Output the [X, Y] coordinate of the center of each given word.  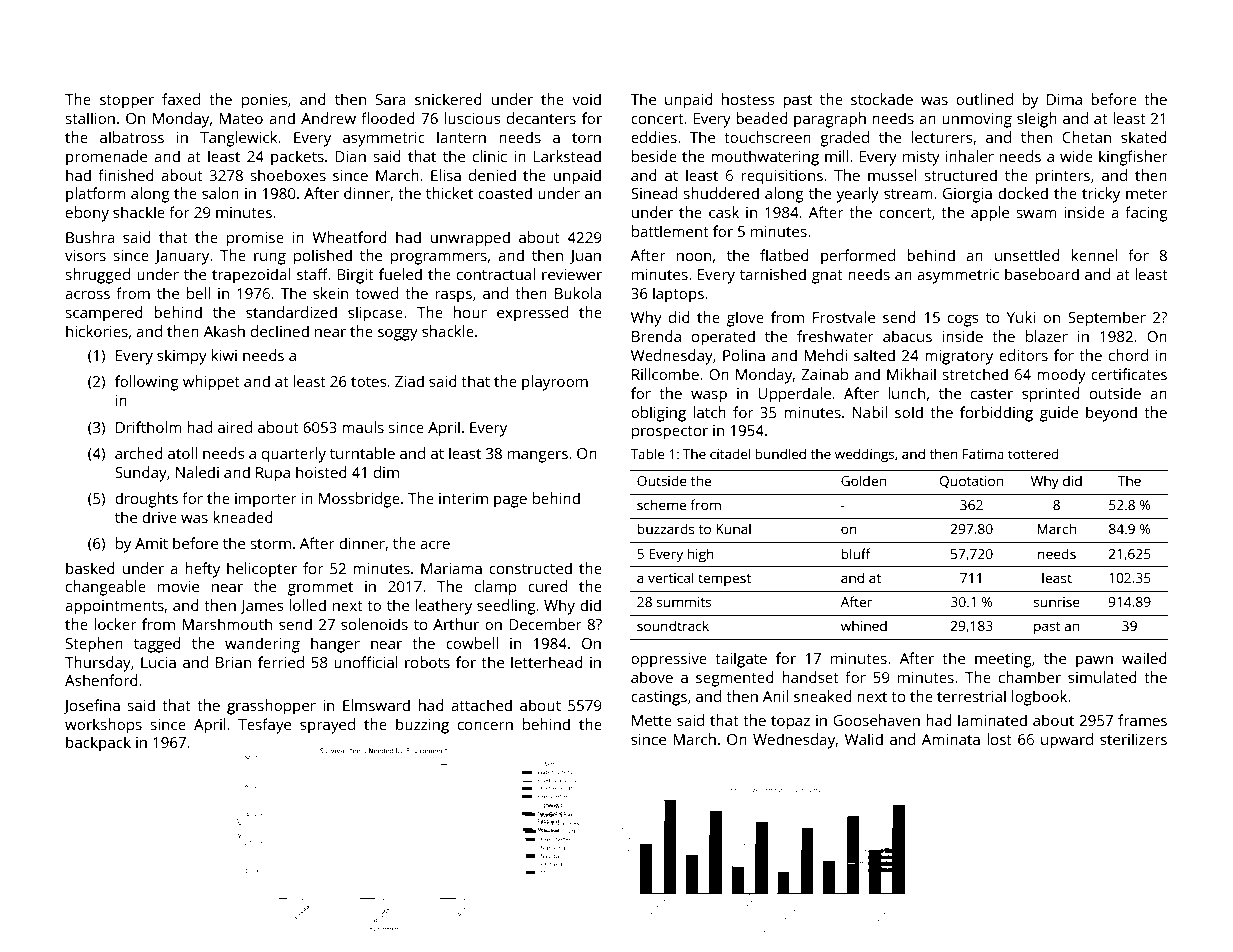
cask [724, 212]
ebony [87, 214]
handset [810, 677]
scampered [104, 314]
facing [1146, 214]
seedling [506, 607]
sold [909, 412]
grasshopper [271, 707]
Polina [744, 355]
